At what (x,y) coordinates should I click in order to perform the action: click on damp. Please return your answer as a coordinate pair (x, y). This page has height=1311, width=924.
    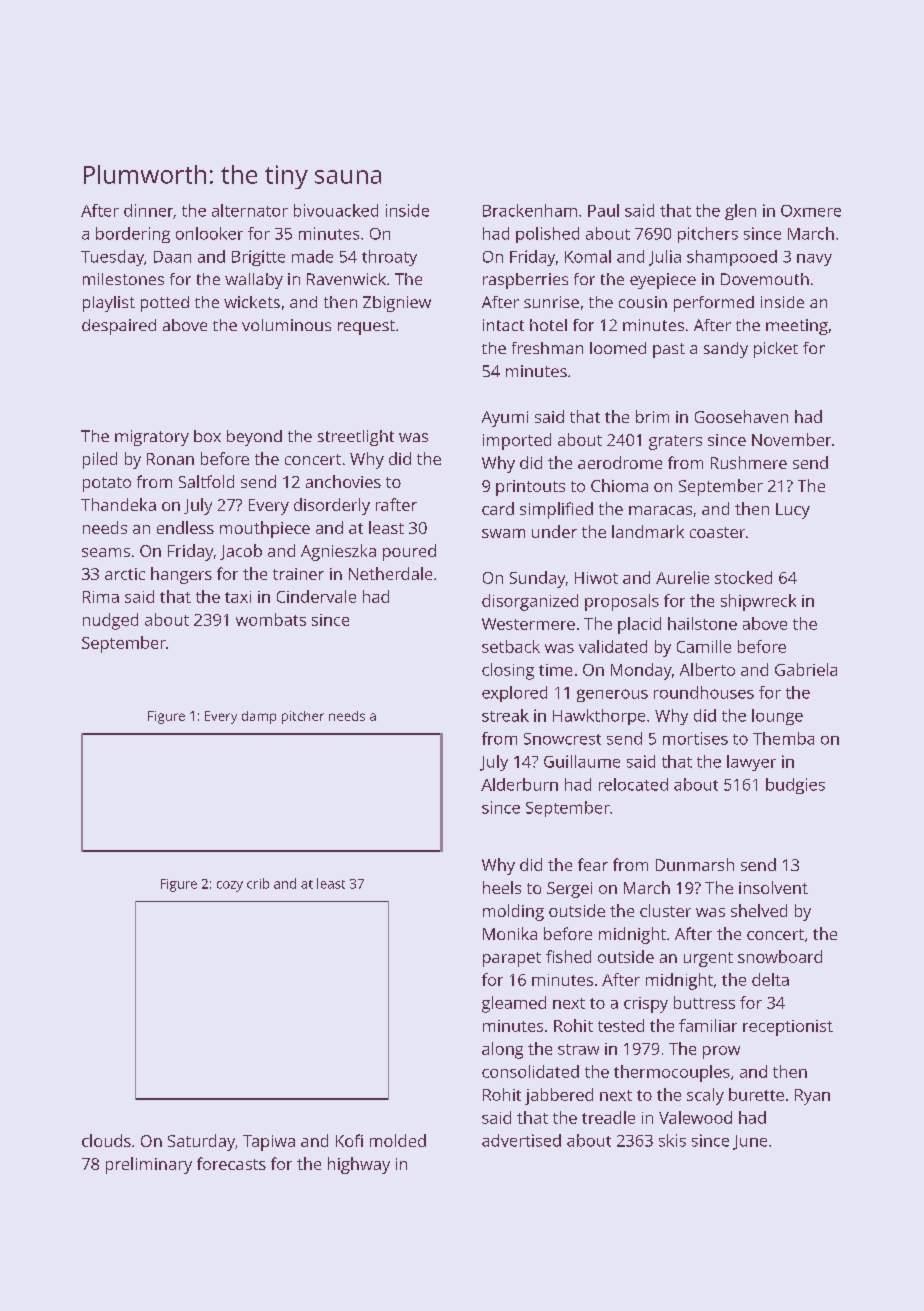
    Looking at the image, I should click on (259, 717).
